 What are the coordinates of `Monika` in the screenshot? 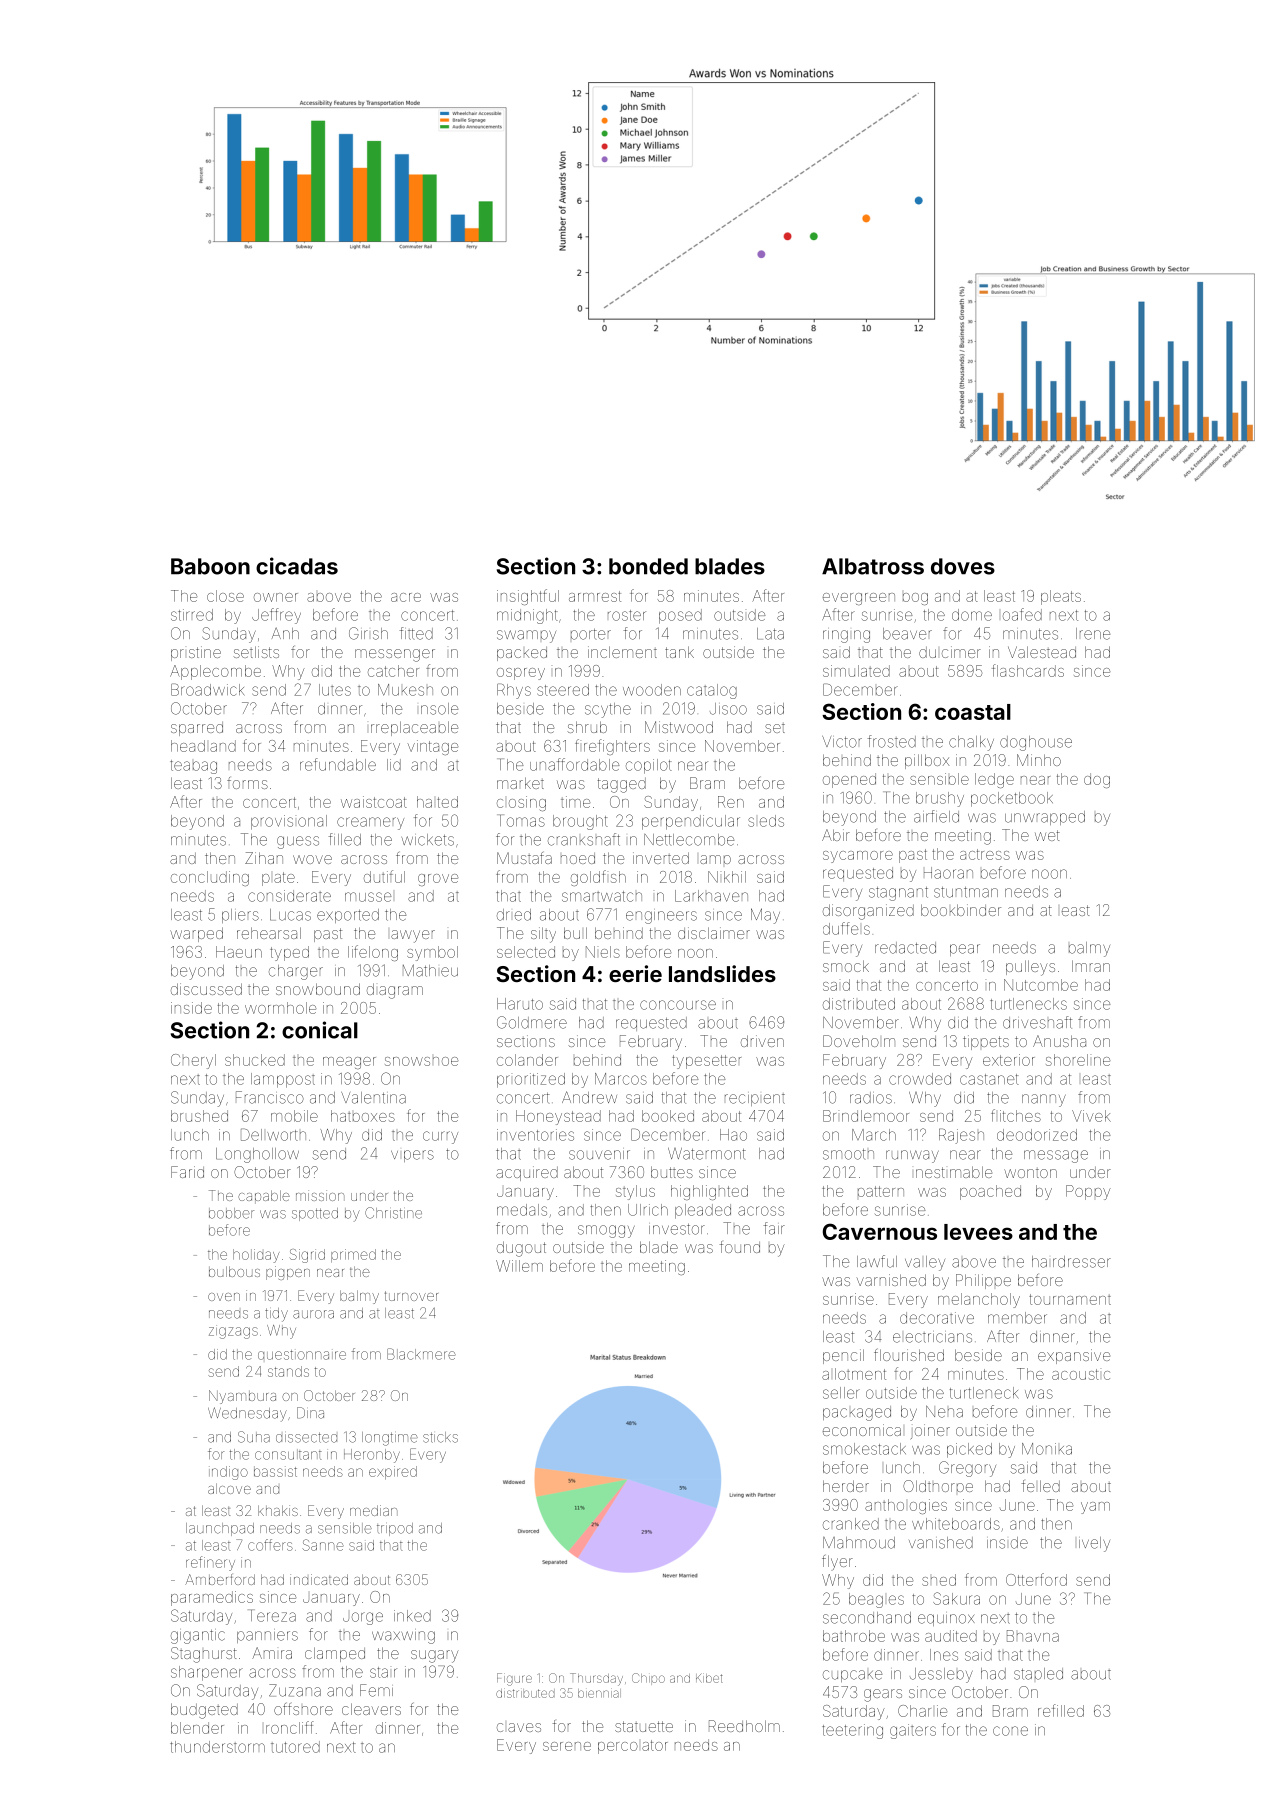 It's located at (1047, 1449).
